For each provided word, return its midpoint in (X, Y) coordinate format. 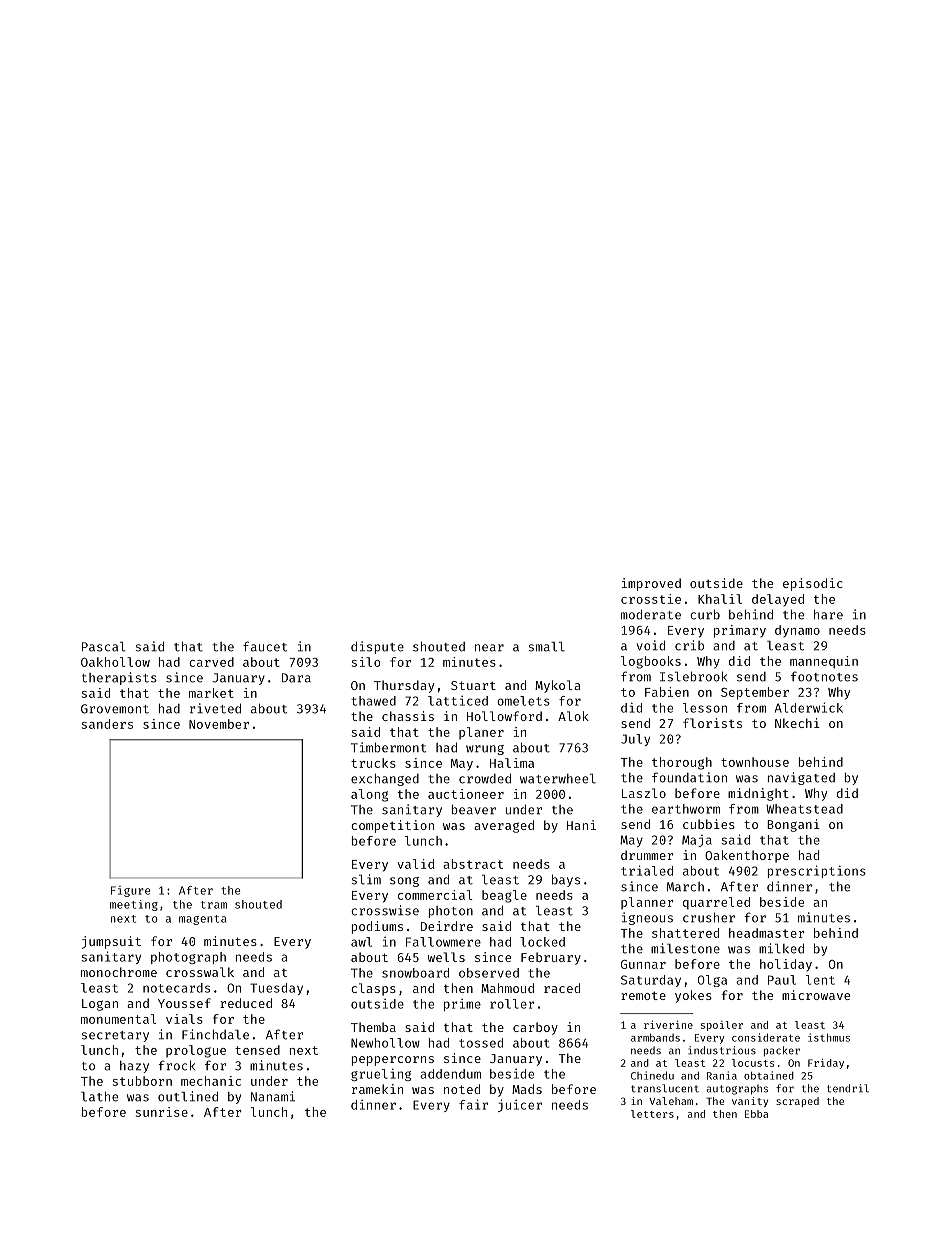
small (546, 647)
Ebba (756, 1114)
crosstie (651, 599)
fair (473, 1104)
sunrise (162, 1112)
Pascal (103, 647)
